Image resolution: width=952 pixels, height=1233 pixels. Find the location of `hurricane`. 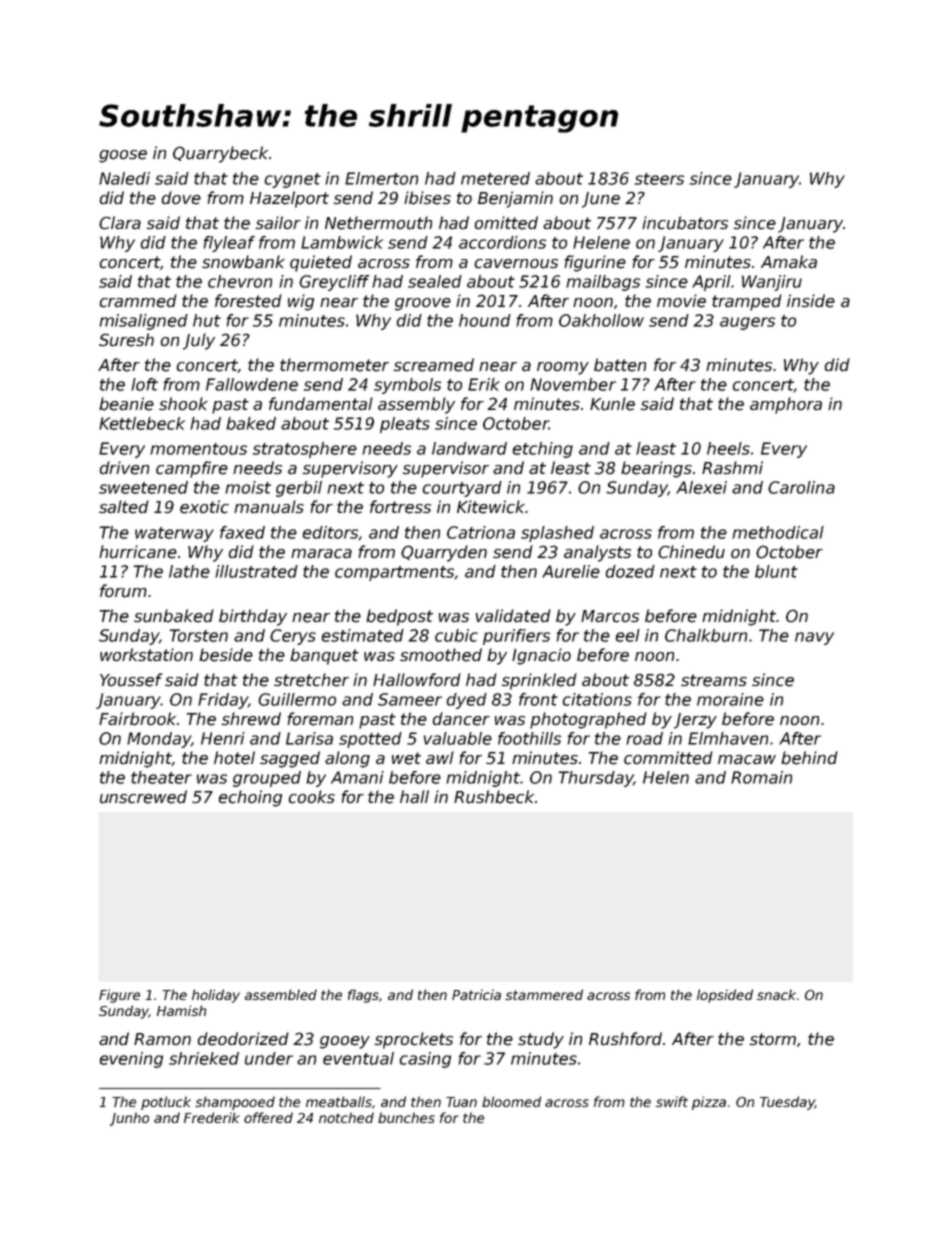

hurricane is located at coordinates (138, 552).
